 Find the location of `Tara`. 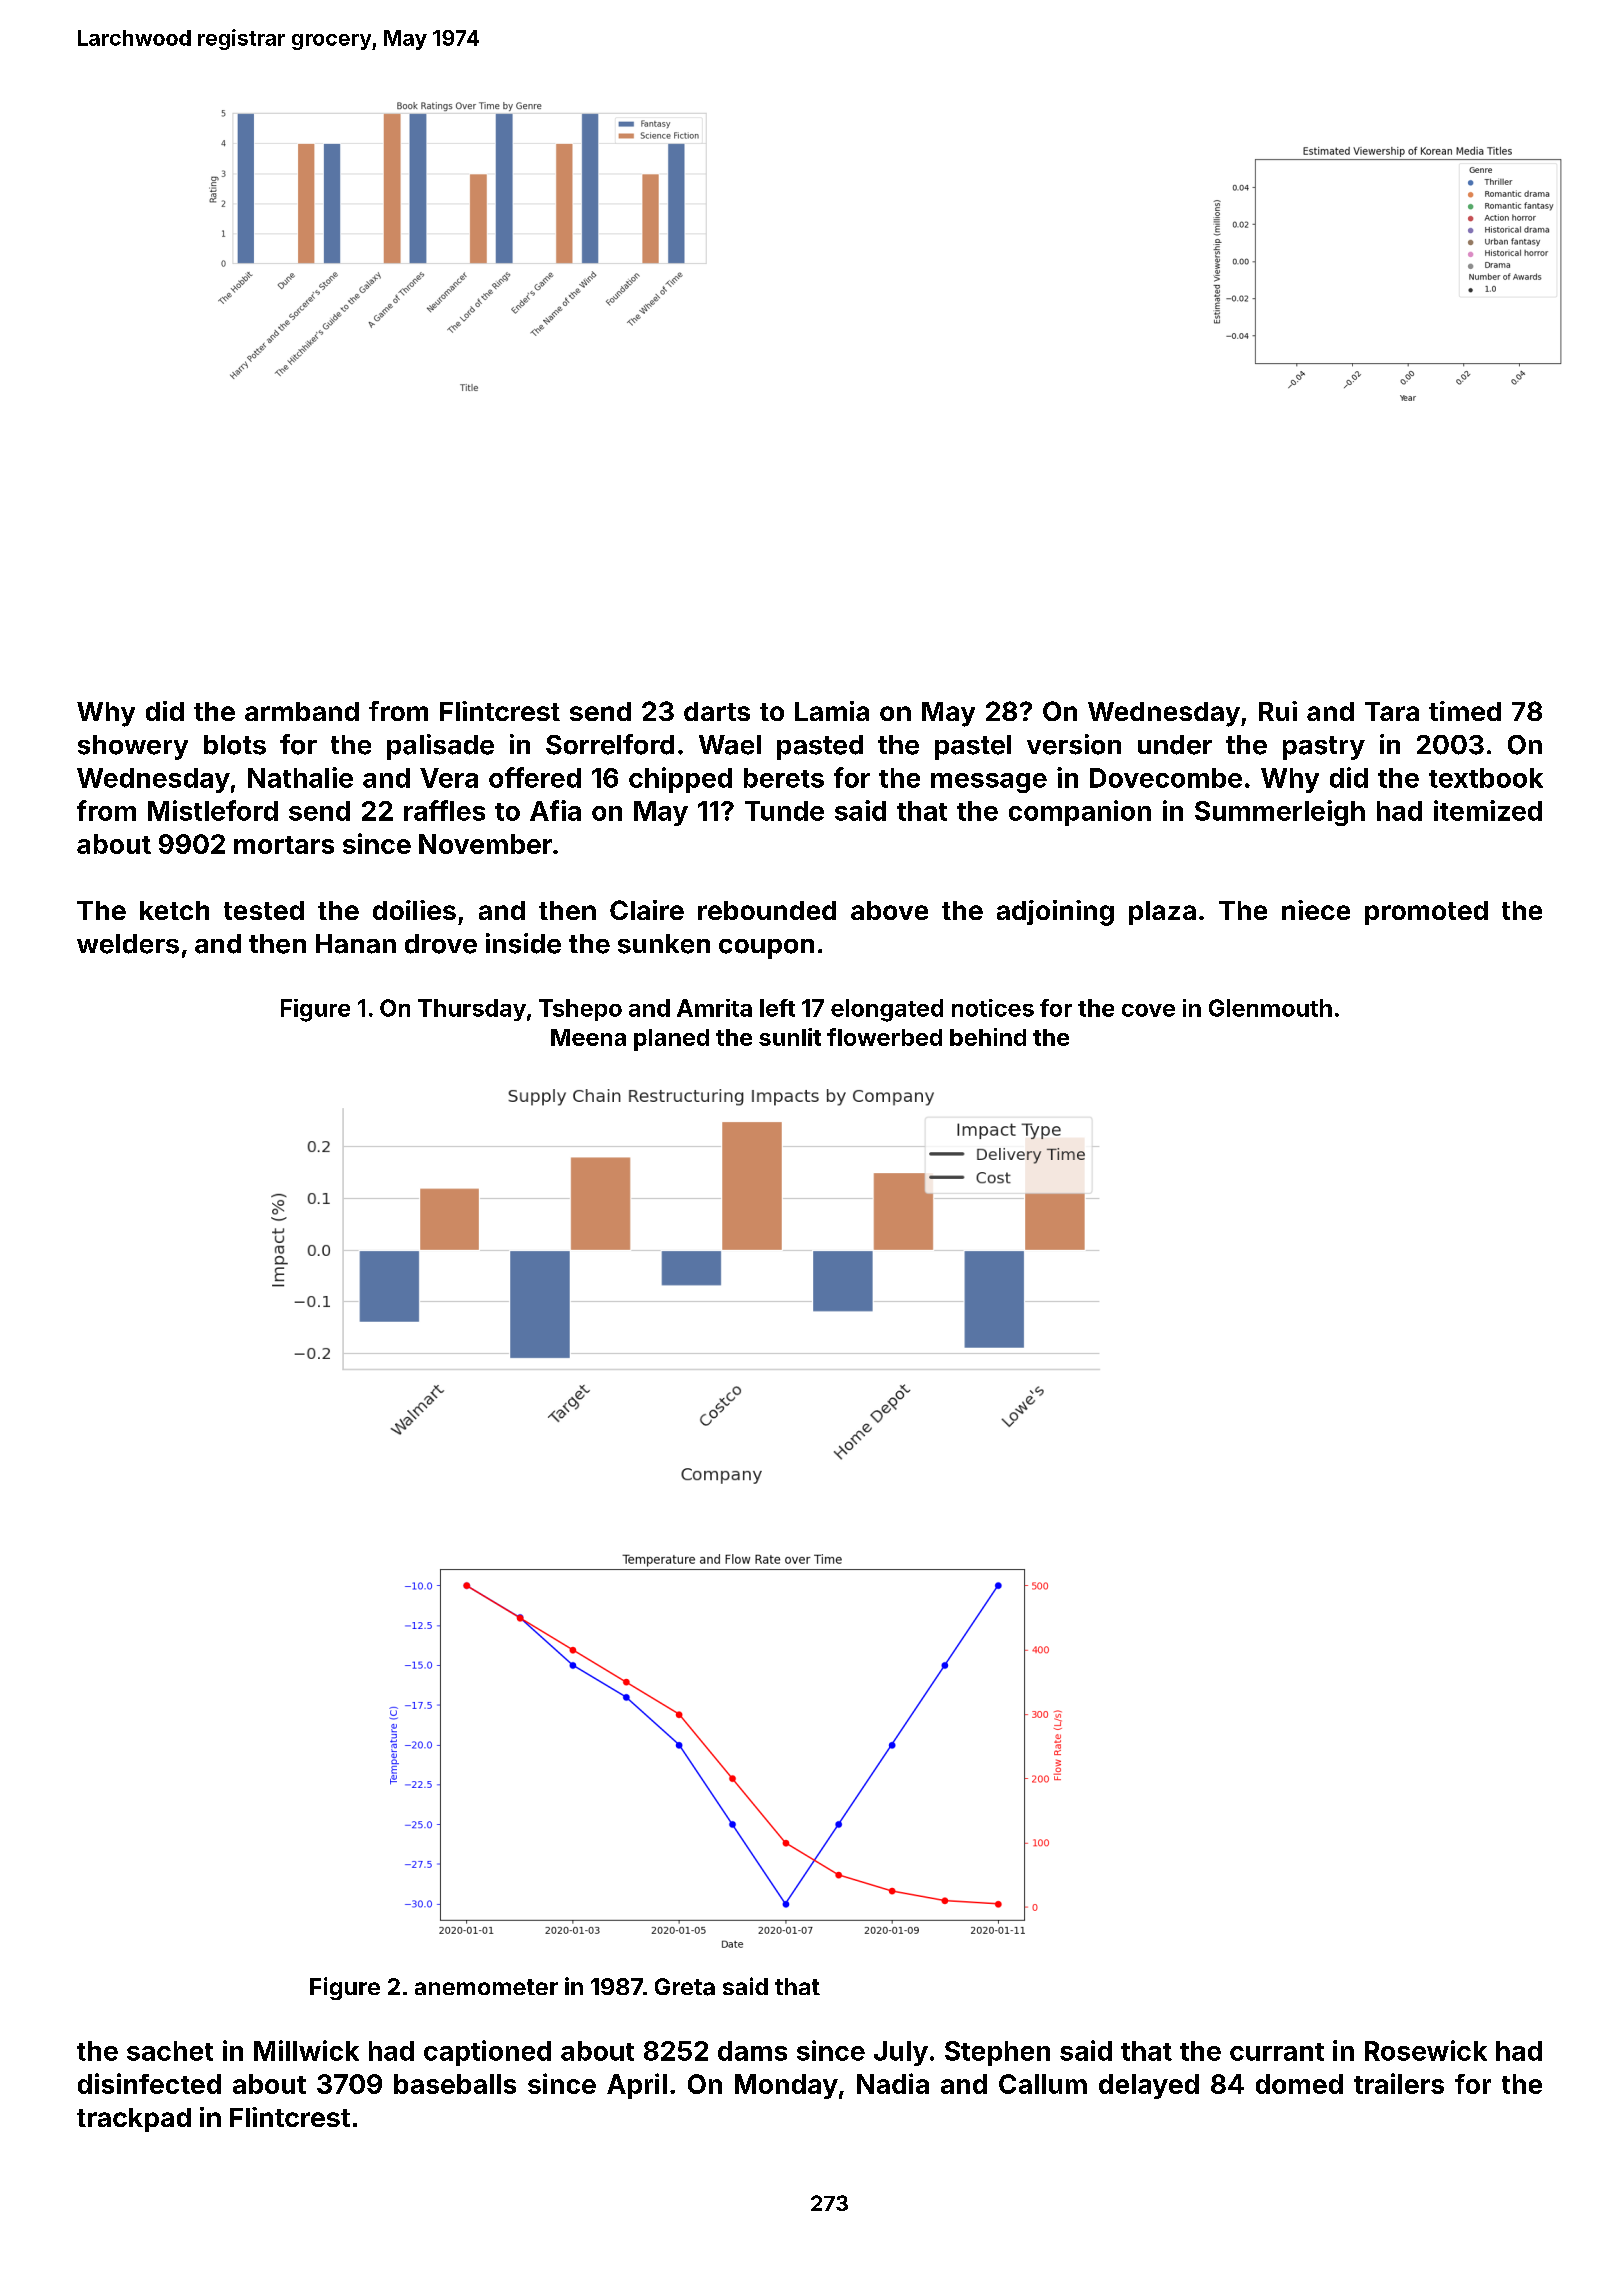

Tara is located at coordinates (1392, 711).
